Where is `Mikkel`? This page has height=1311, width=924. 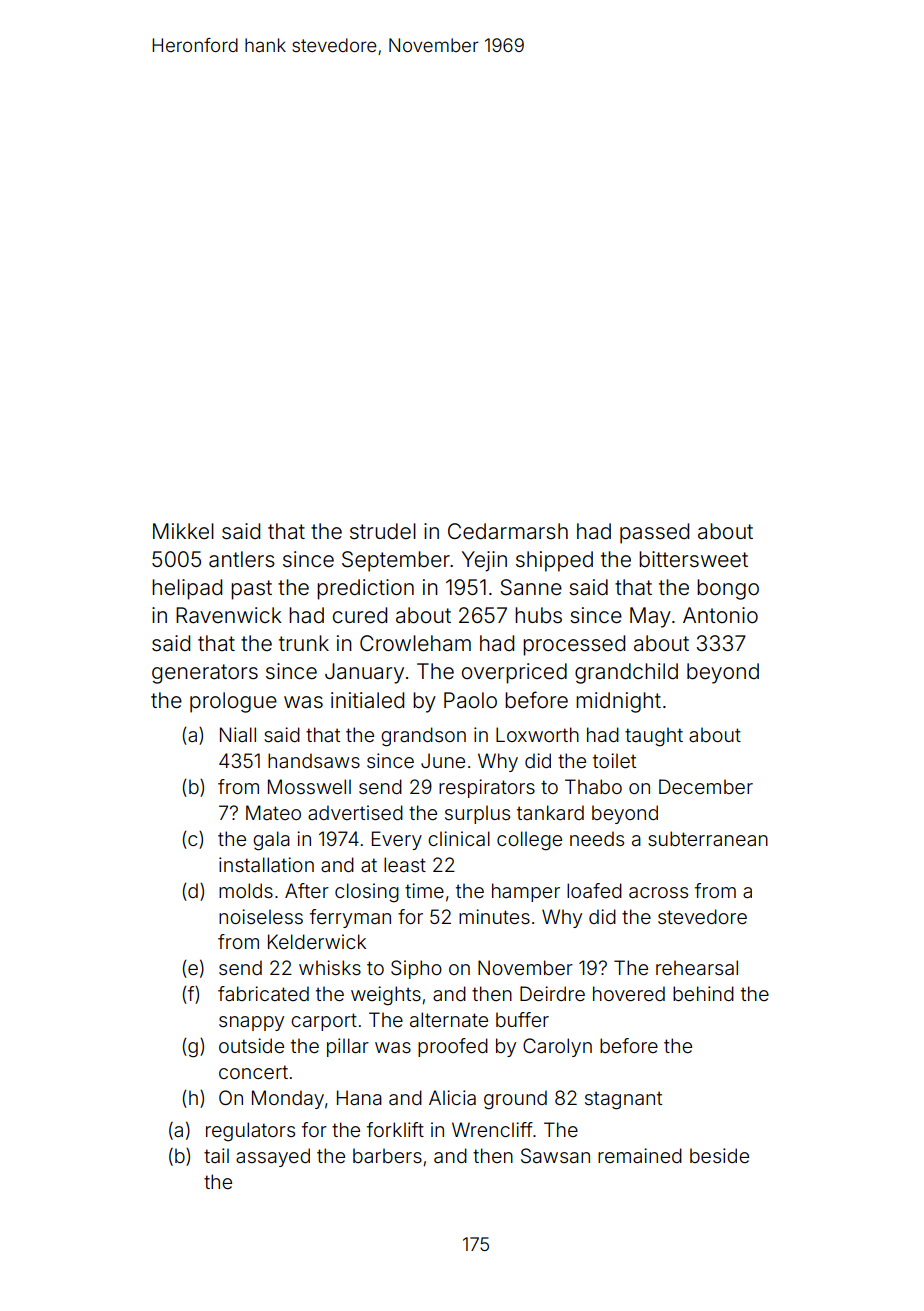
Mikkel is located at coordinates (183, 531).
